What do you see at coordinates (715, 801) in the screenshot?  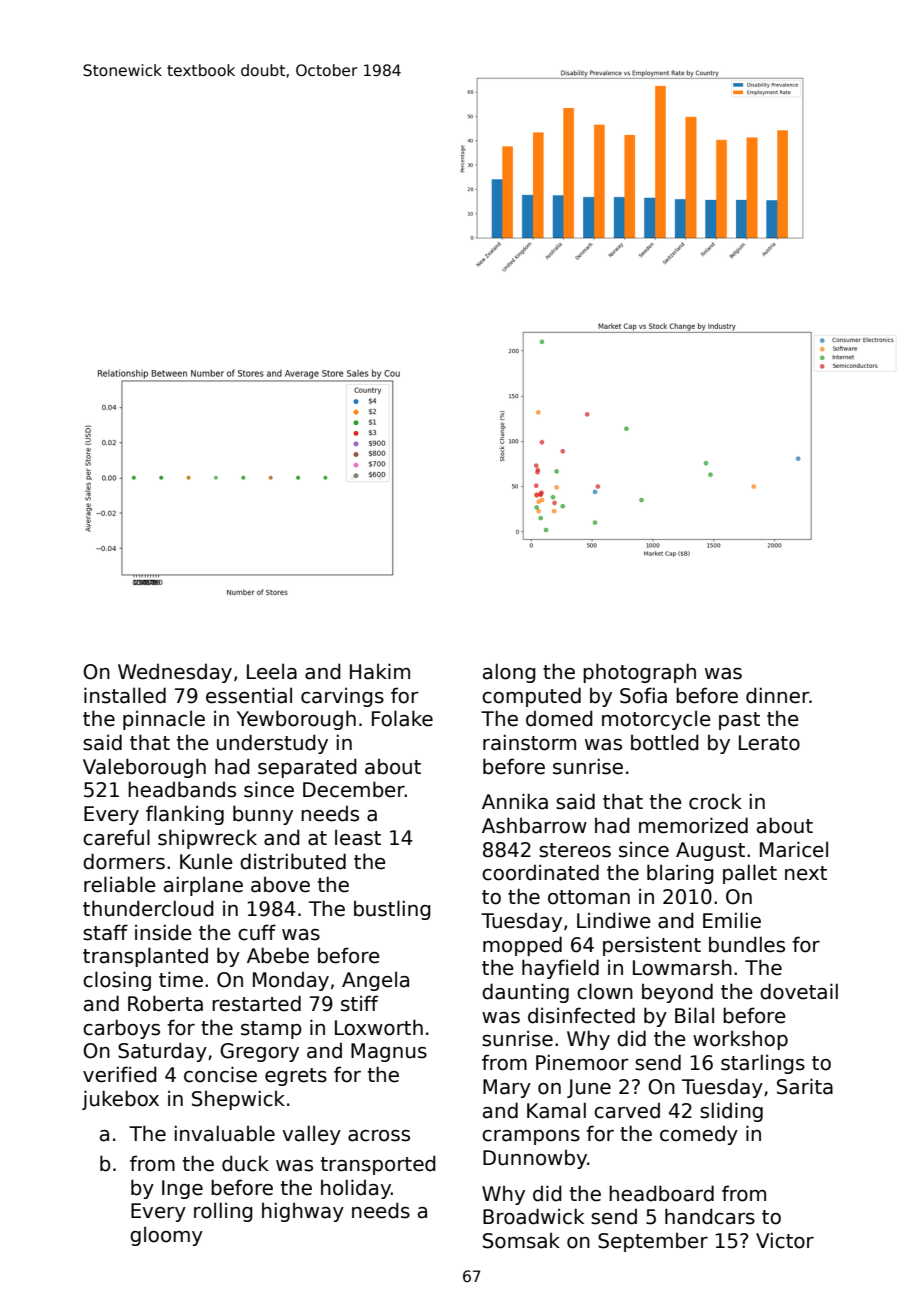 I see `crock` at bounding box center [715, 801].
